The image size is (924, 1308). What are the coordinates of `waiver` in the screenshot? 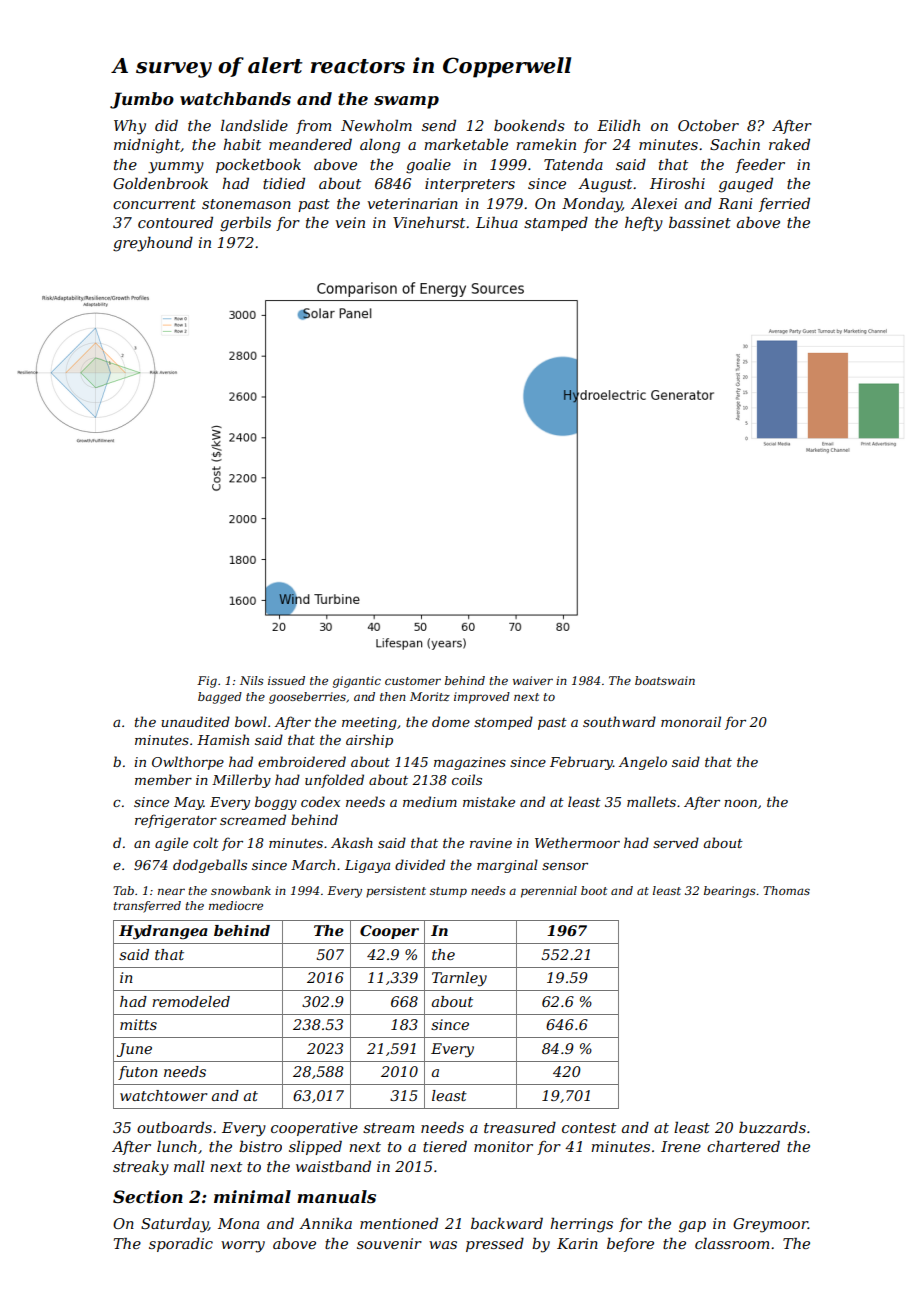 It's located at (533, 680).
